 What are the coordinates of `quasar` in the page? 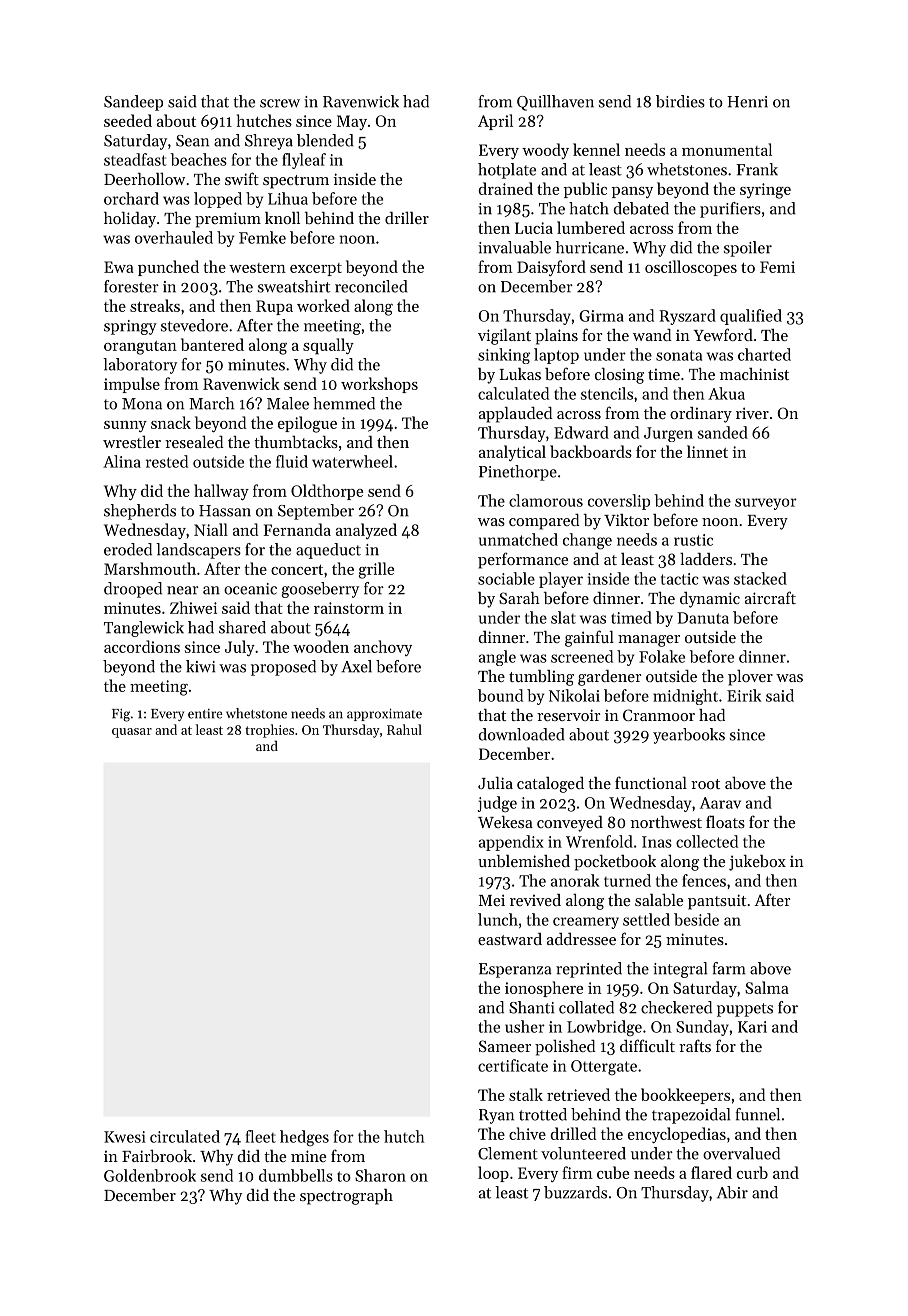 It's located at (132, 733).
